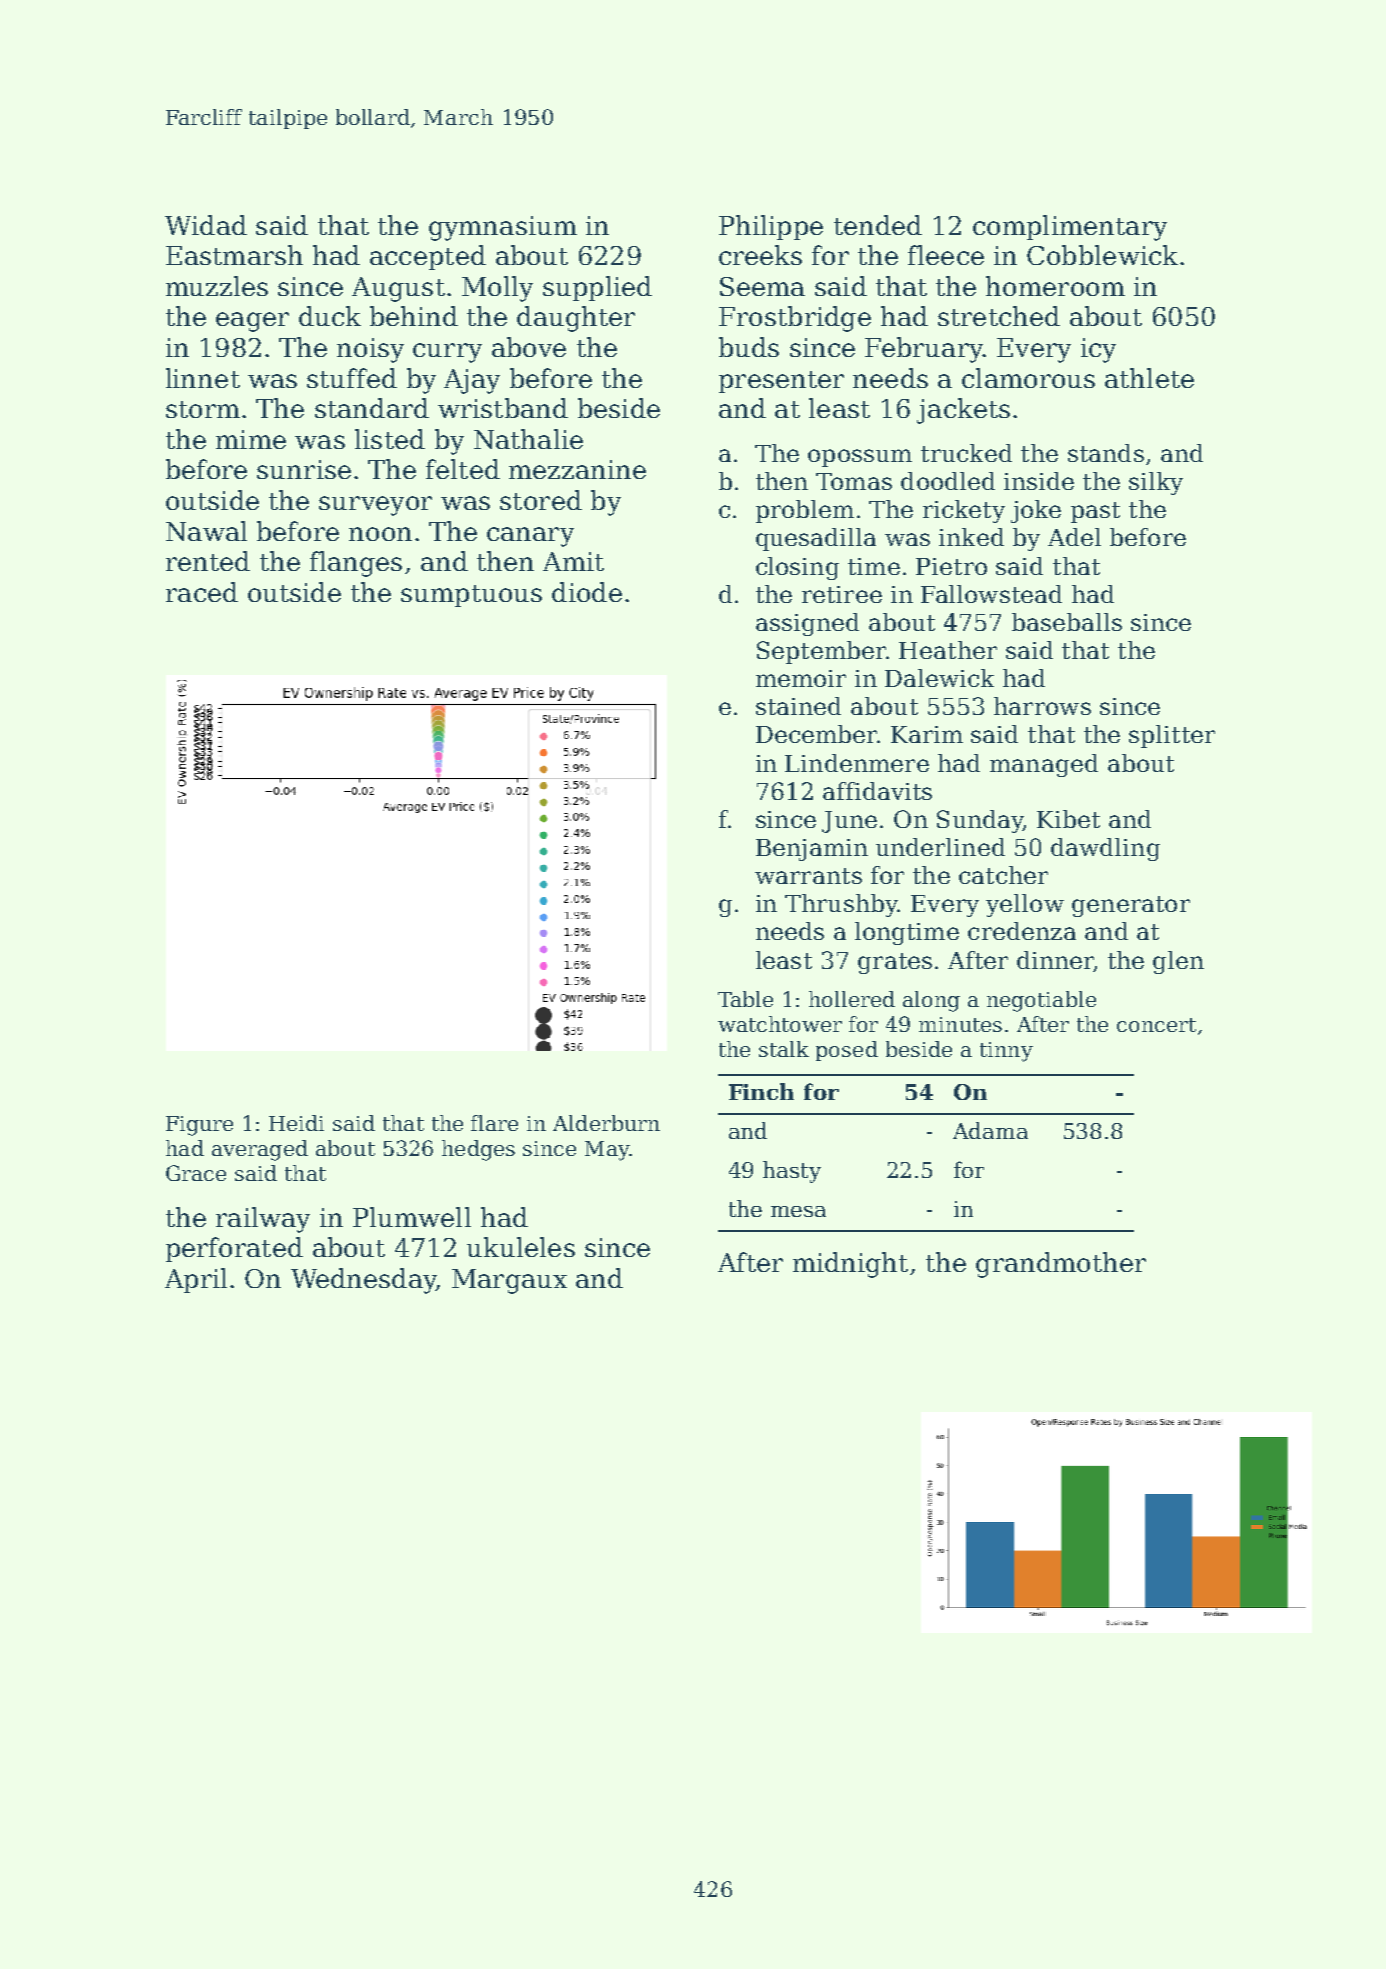 Image resolution: width=1386 pixels, height=1969 pixels. Describe the element at coordinates (745, 999) in the page. I see `Table` at that location.
